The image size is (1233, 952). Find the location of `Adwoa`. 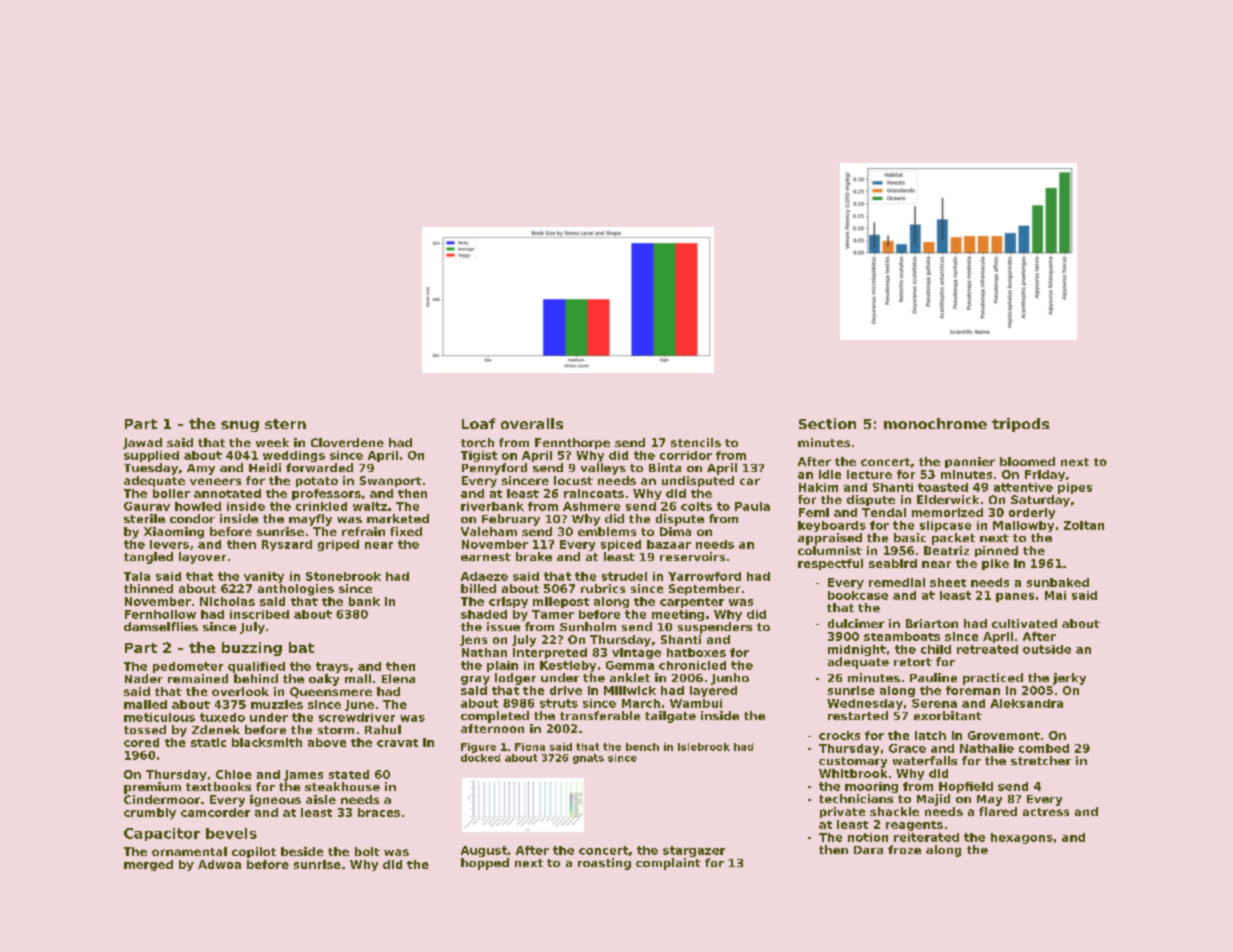

Adwoa is located at coordinates (219, 864).
